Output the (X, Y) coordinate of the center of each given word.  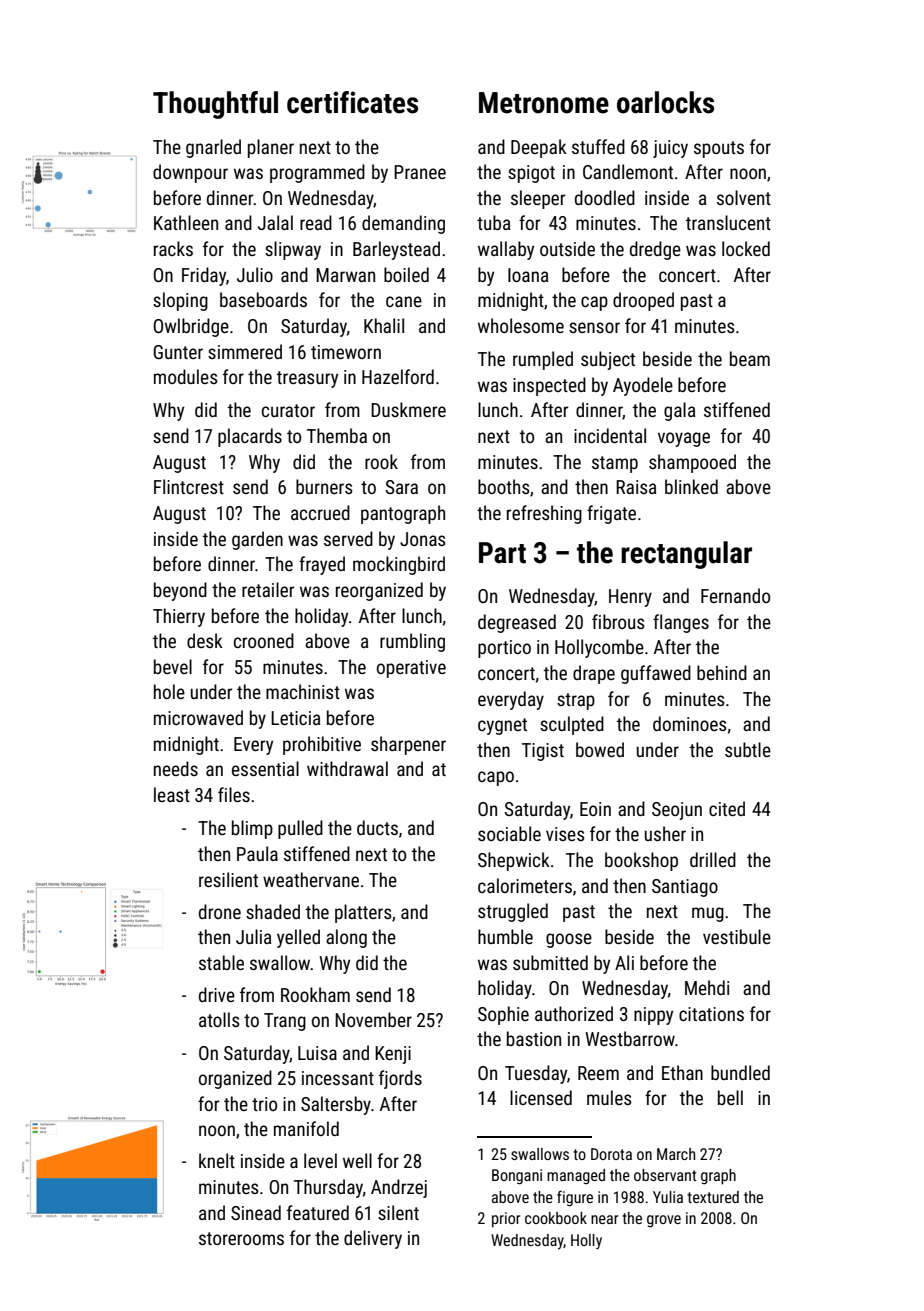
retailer (268, 589)
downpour (190, 173)
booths (504, 486)
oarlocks (665, 102)
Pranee (420, 172)
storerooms (241, 1238)
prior (506, 1220)
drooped (643, 301)
